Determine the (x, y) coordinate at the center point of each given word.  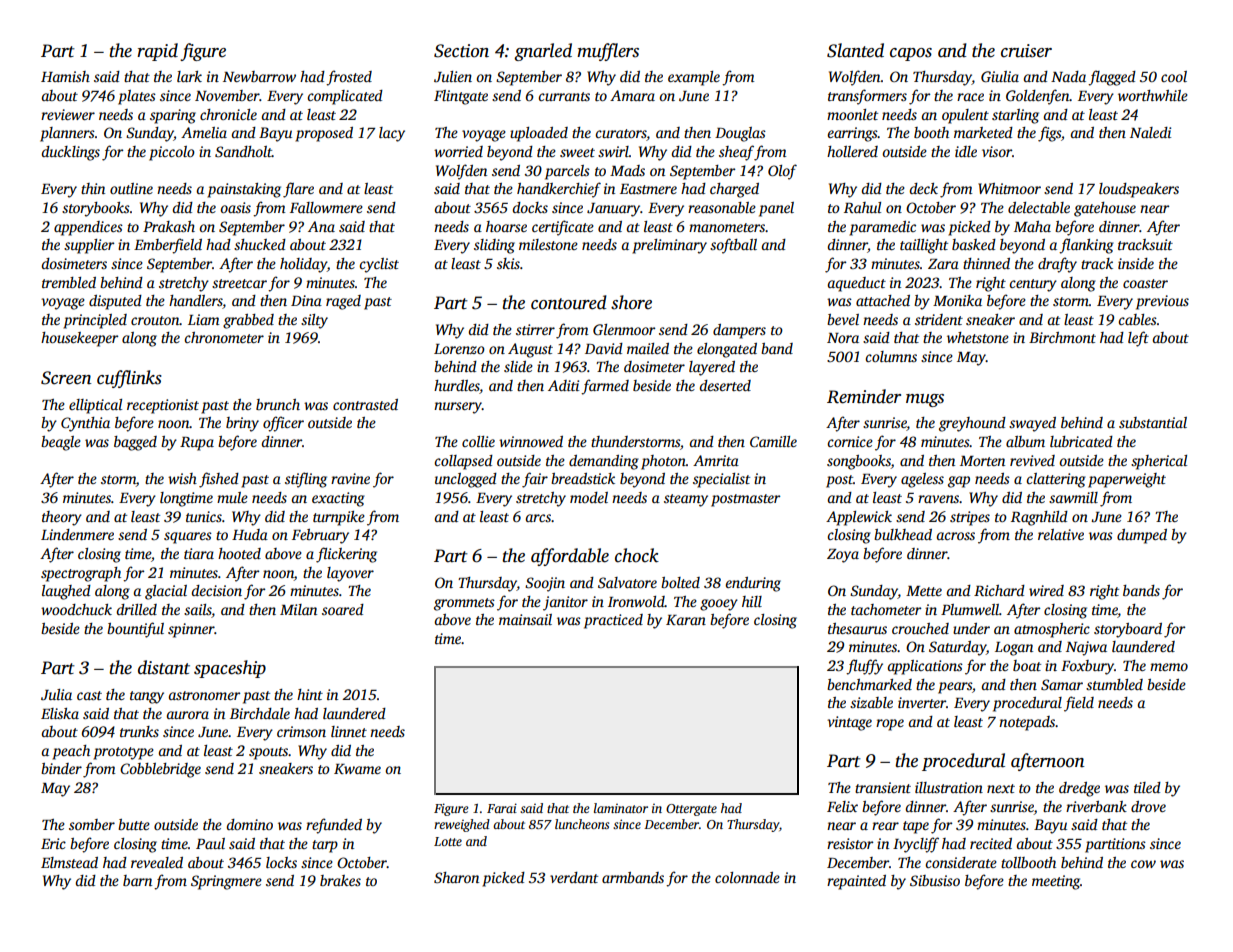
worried (458, 151)
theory (62, 518)
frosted (349, 78)
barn (137, 880)
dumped (1142, 536)
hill (752, 601)
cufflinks (129, 379)
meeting (1056, 882)
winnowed (531, 441)
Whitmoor (1009, 188)
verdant (574, 877)
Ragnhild (1039, 518)
